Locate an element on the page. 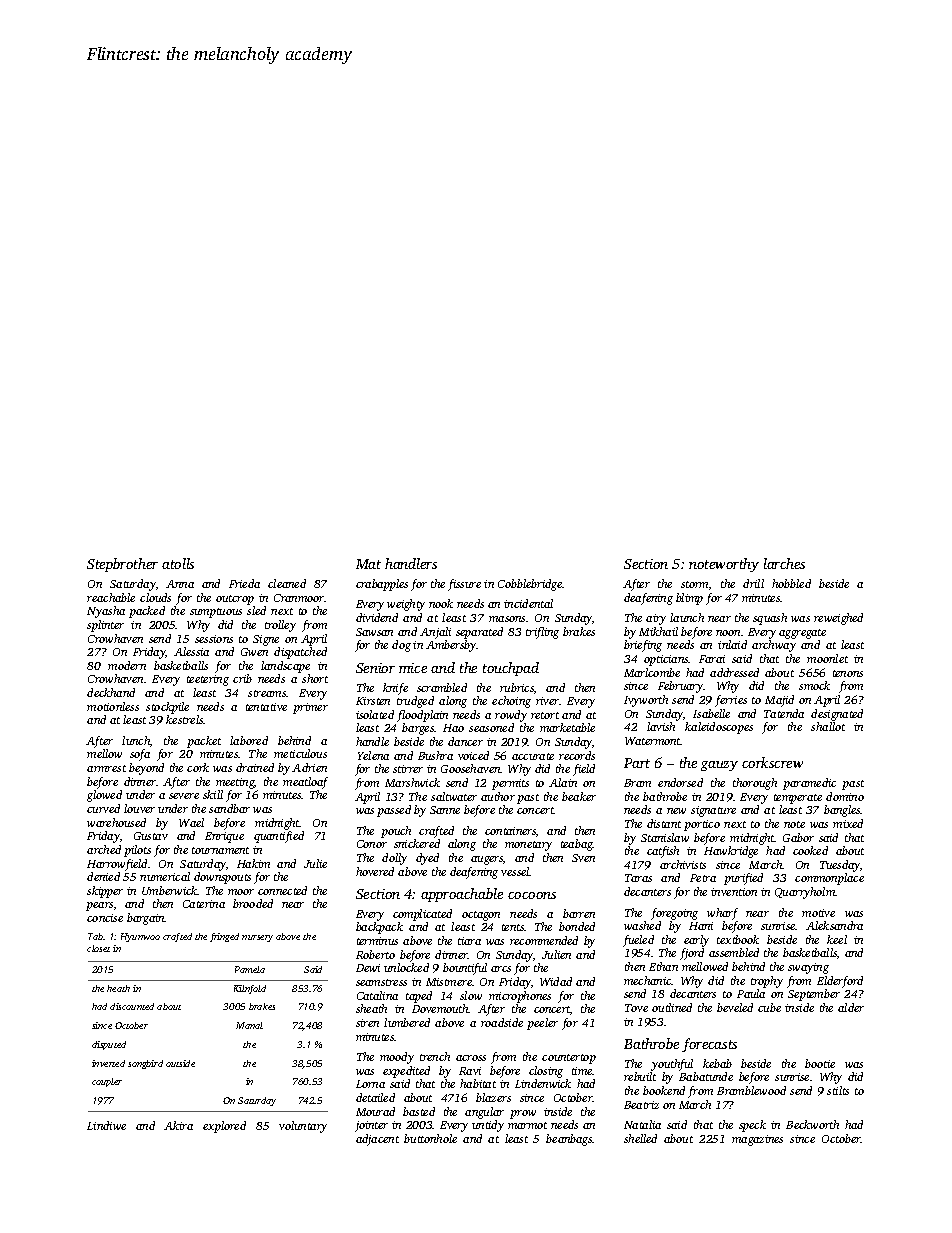 The image size is (952, 1233). sandbar is located at coordinates (229, 808).
